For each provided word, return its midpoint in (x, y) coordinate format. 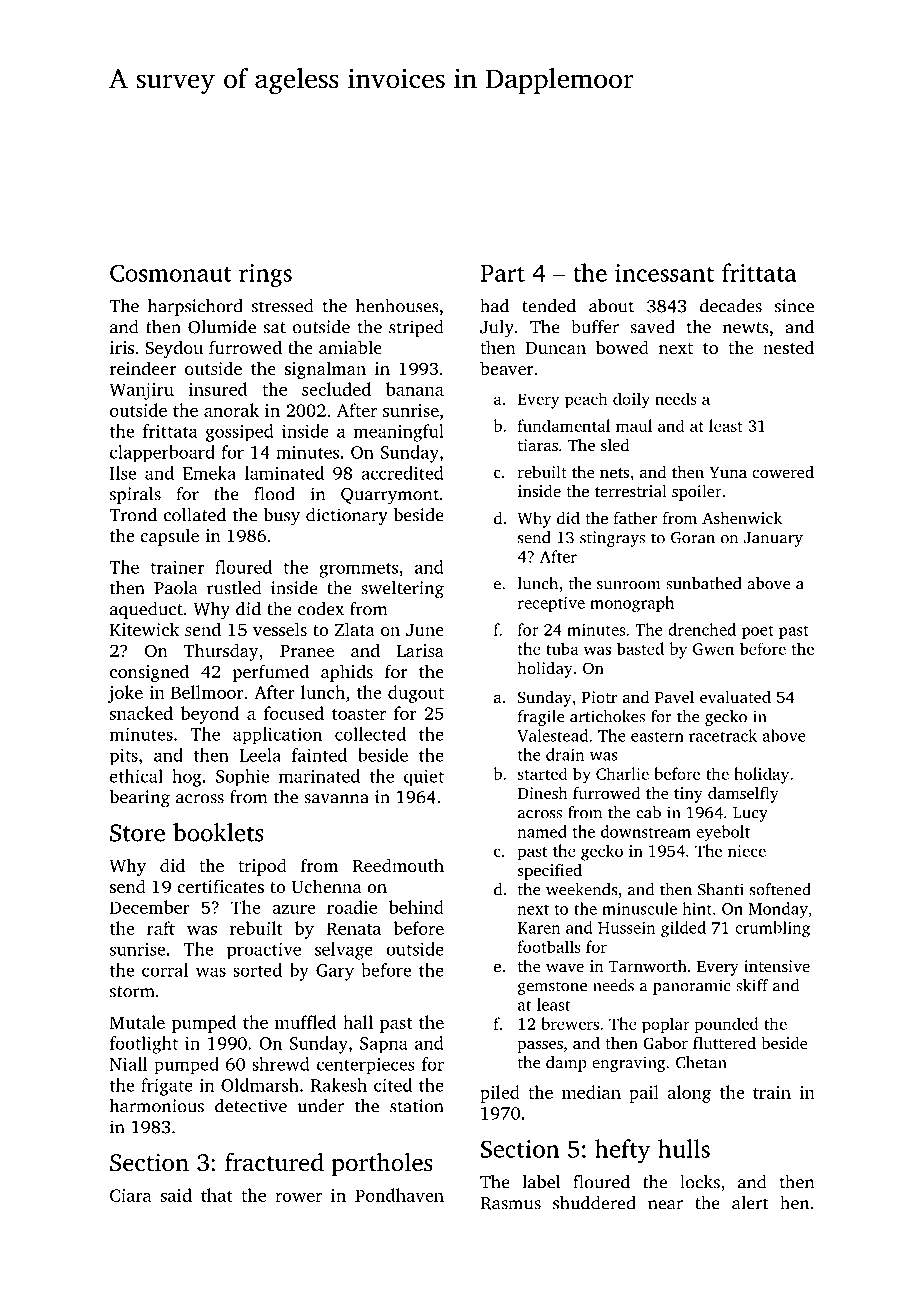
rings (265, 275)
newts (745, 328)
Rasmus (510, 1203)
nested (788, 347)
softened (780, 889)
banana (415, 389)
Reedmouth (398, 865)
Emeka (209, 473)
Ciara (131, 1195)
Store (137, 833)
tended (549, 306)
